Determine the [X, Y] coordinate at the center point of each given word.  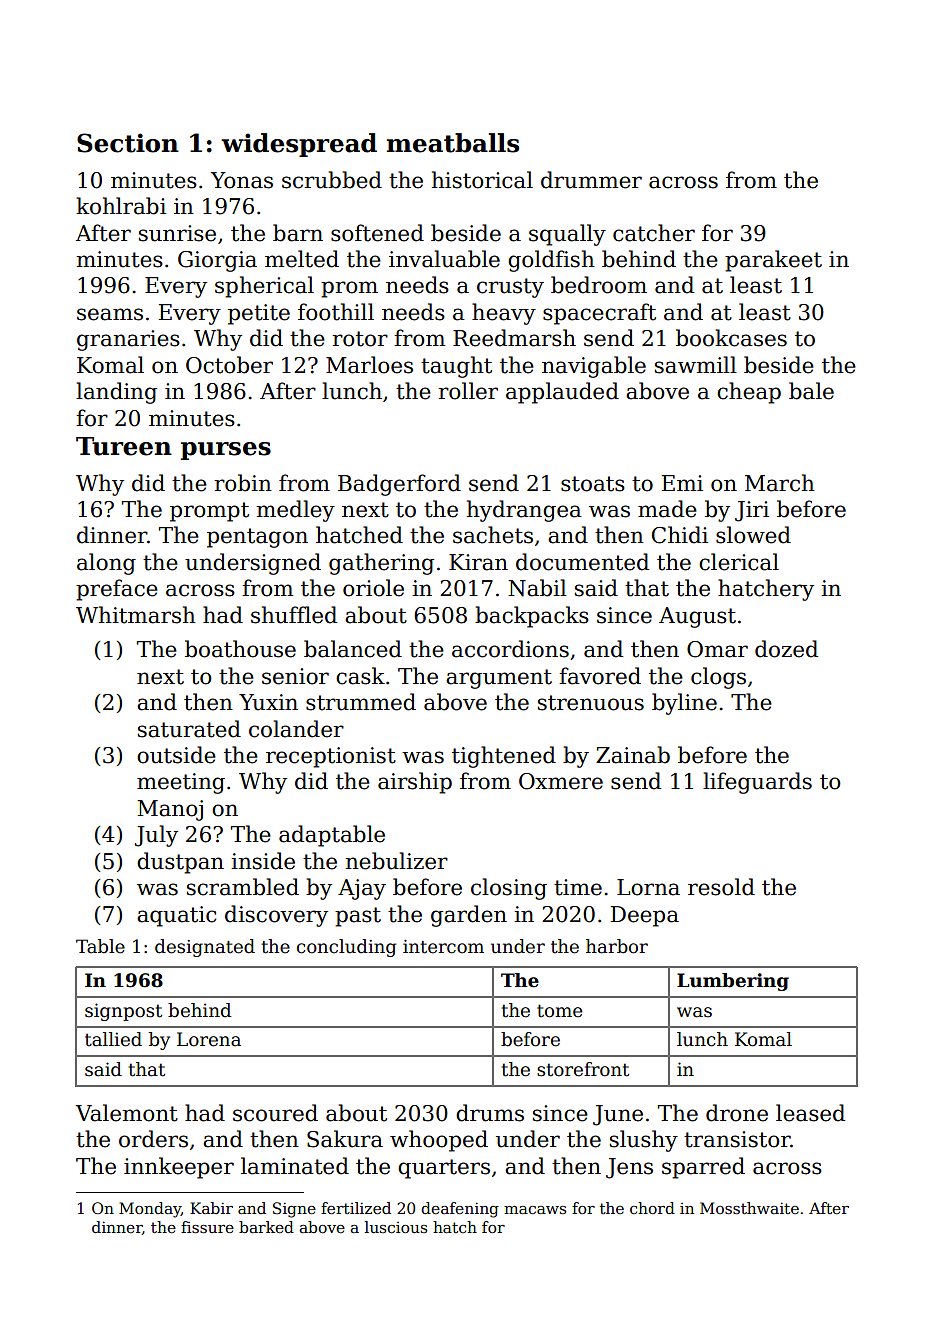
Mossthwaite [749, 1208]
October [229, 365]
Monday [150, 1210]
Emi [682, 483]
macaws [535, 1210]
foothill [336, 312]
